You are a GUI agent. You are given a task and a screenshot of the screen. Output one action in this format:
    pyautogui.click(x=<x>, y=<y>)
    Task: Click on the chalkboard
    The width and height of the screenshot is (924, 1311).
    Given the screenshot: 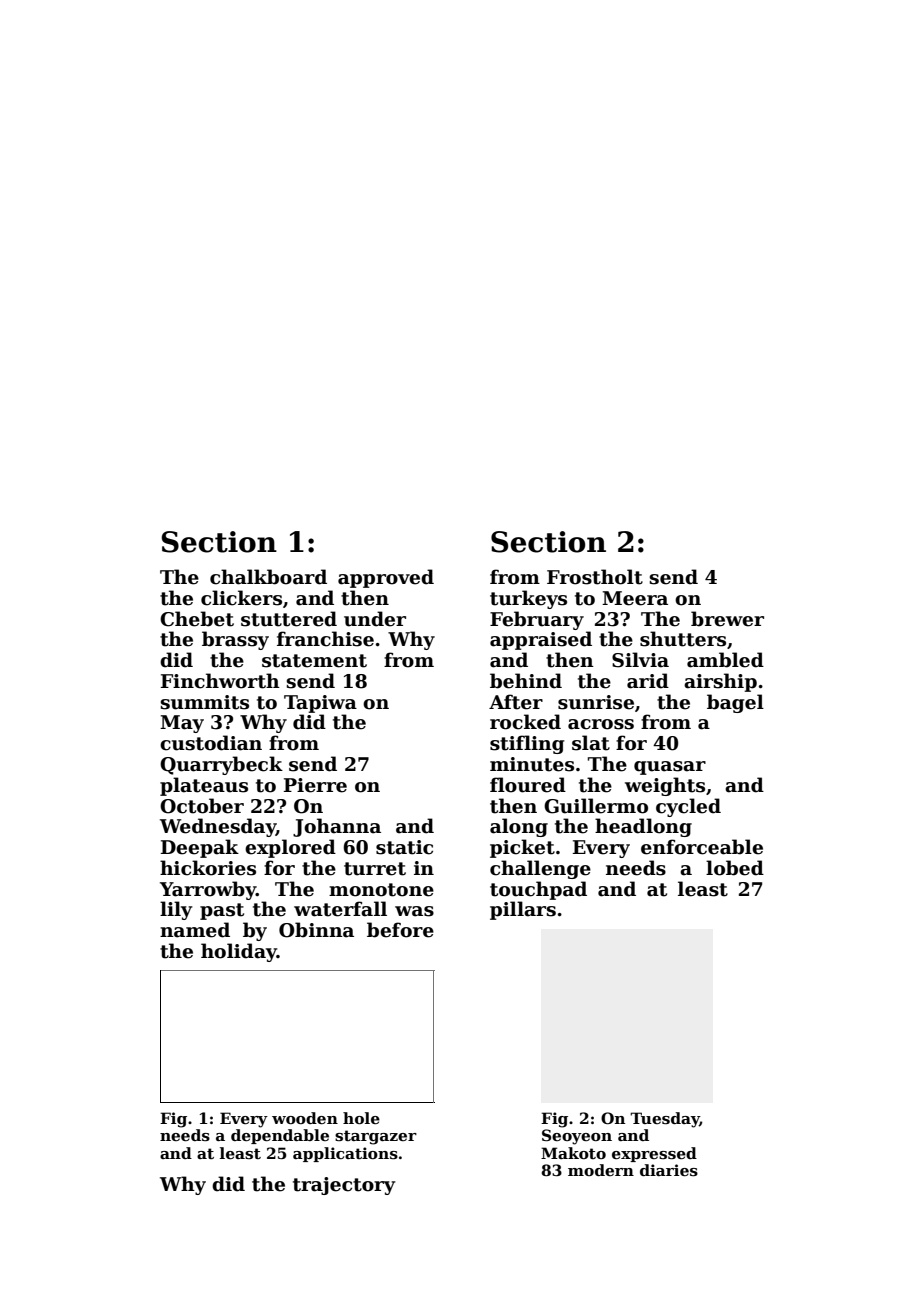 What is the action you would take?
    pyautogui.click(x=268, y=577)
